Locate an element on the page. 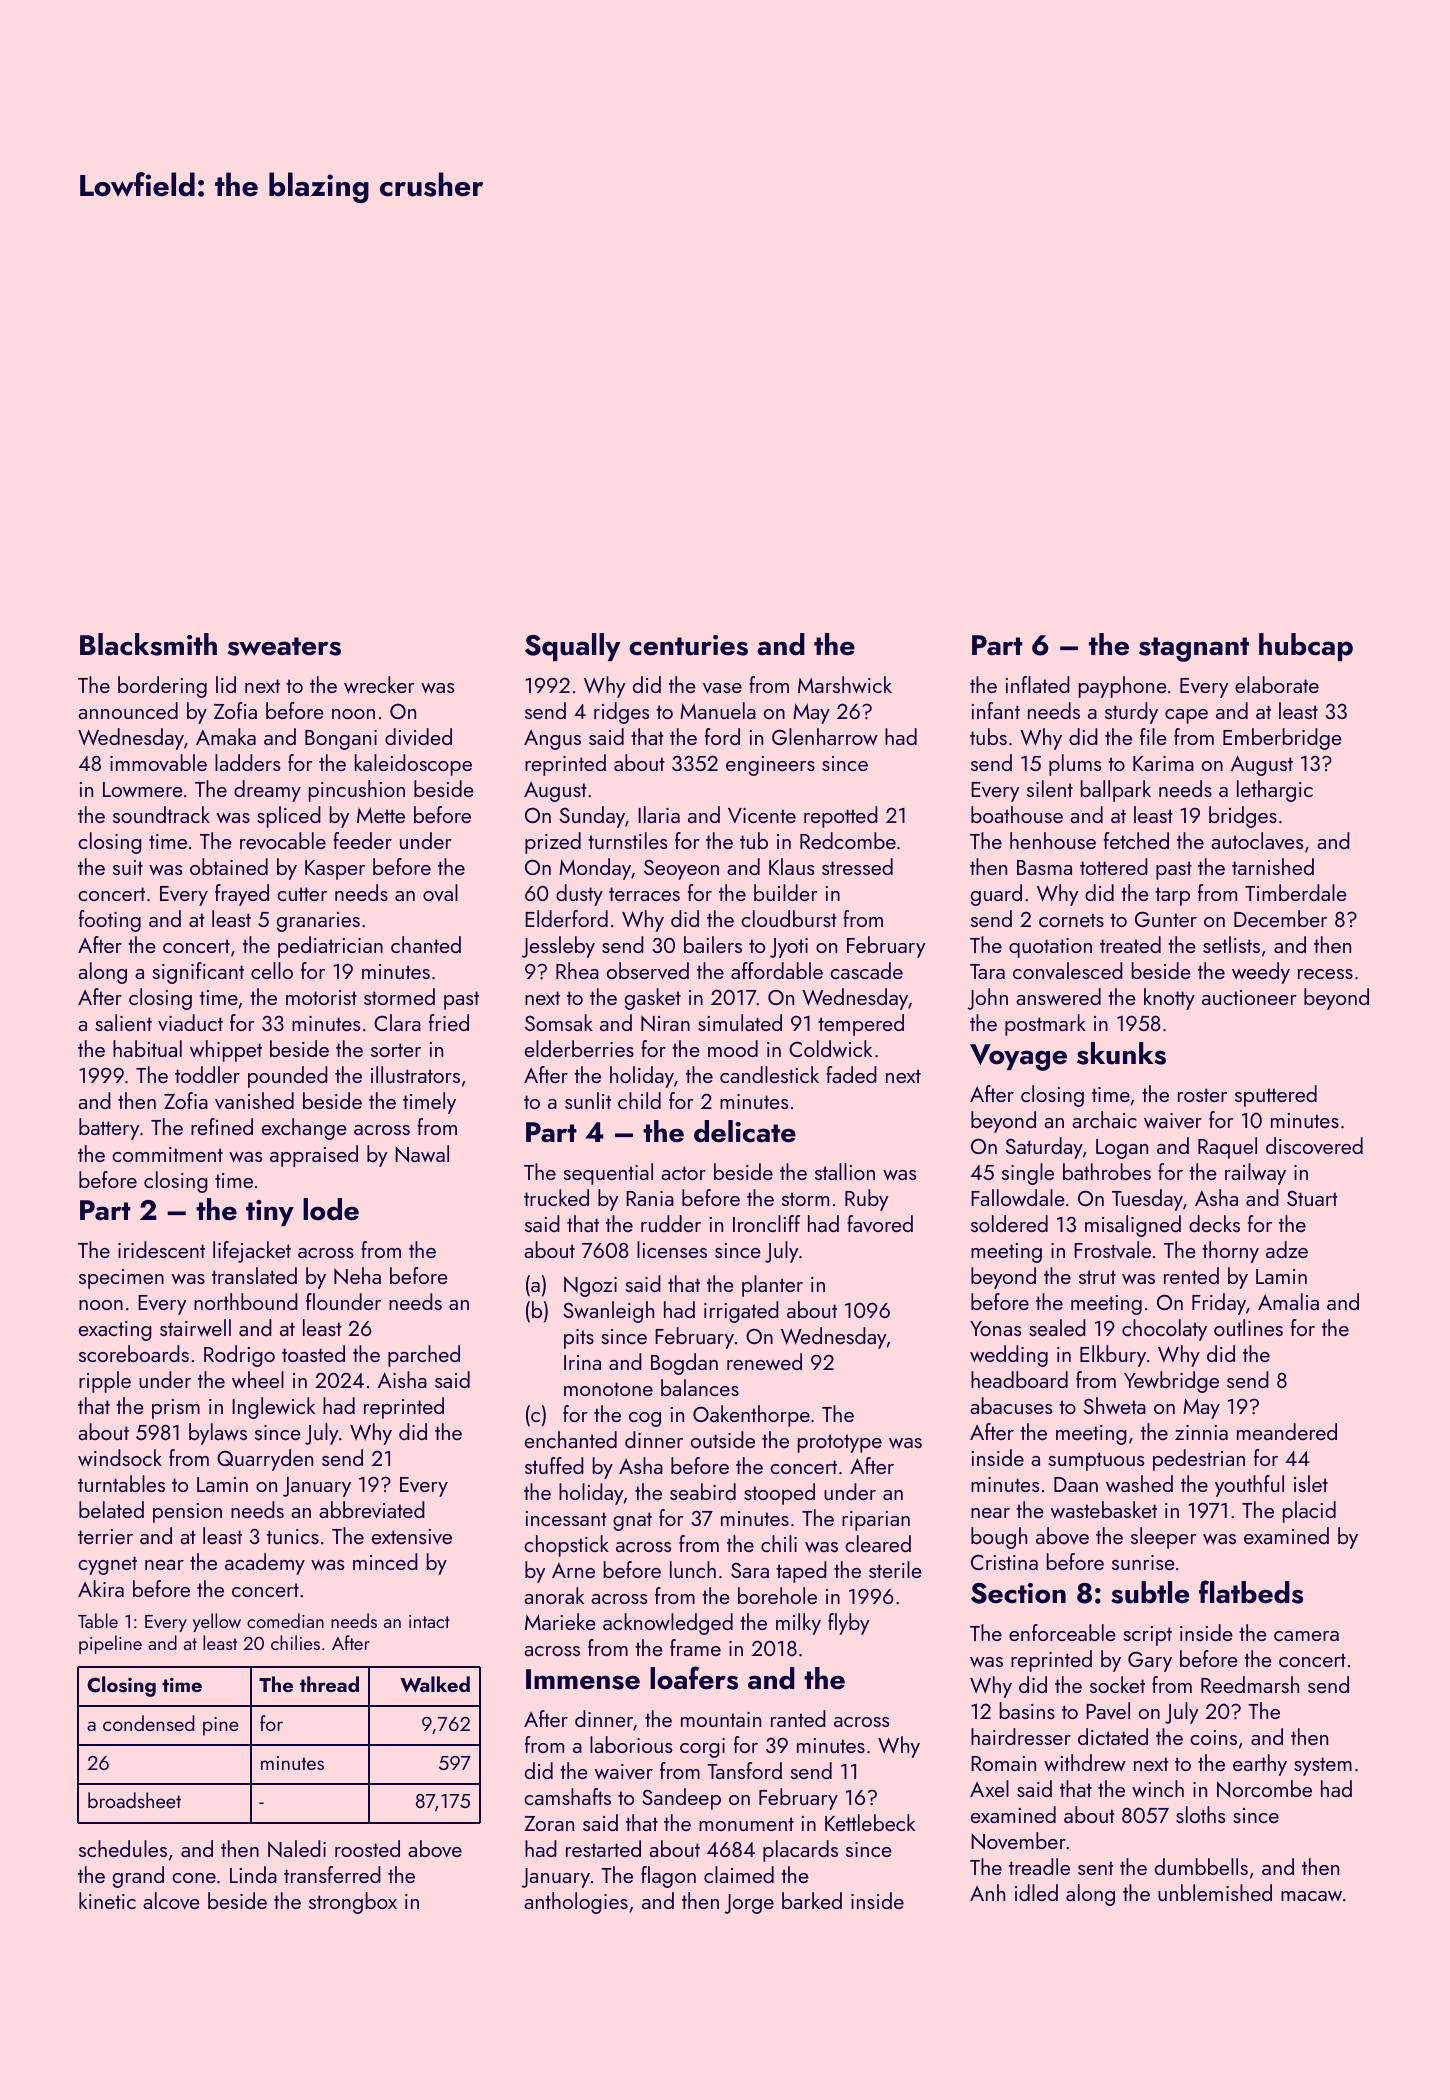  Irina is located at coordinates (582, 1362).
